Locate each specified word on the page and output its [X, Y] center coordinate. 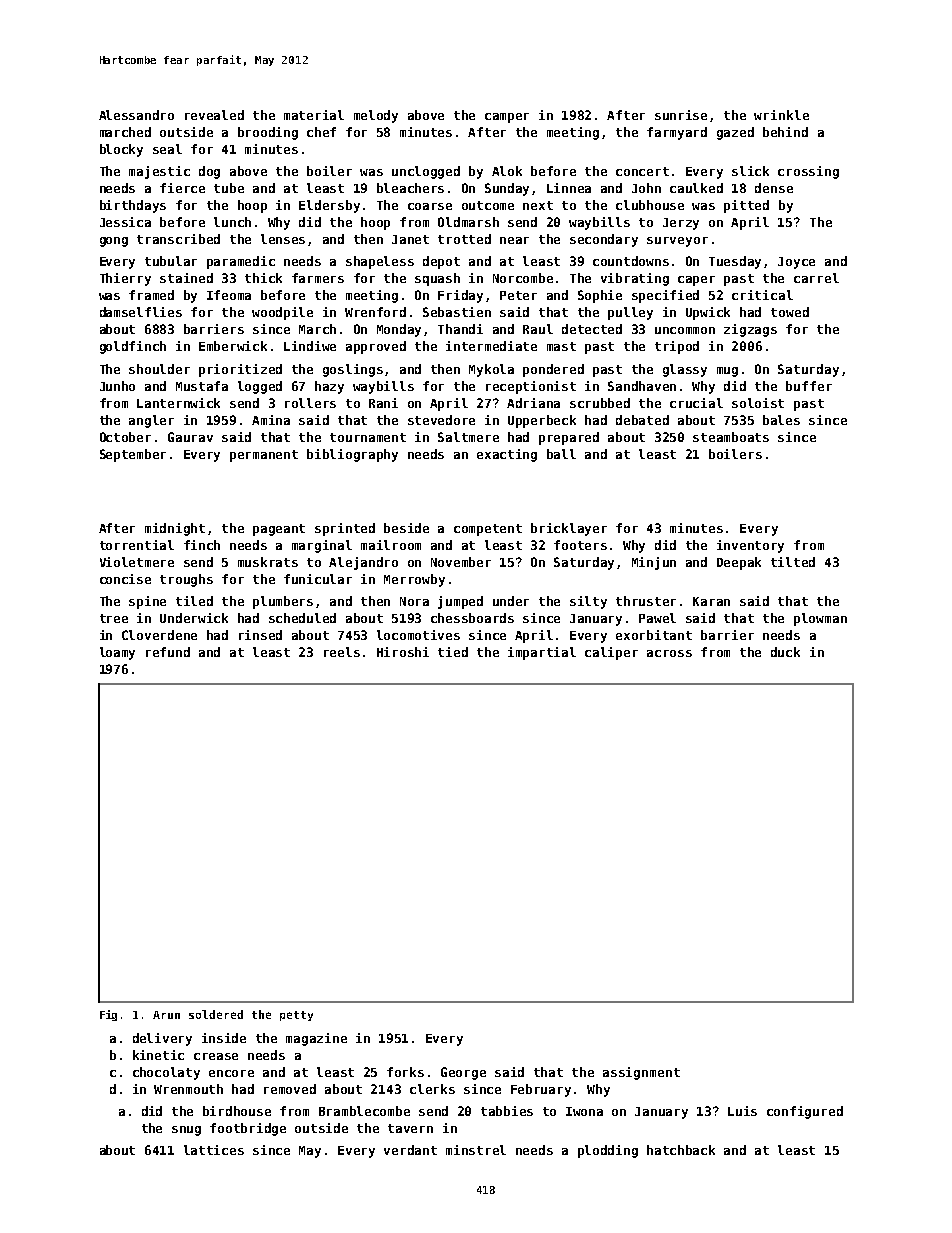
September [133, 455]
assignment [641, 1073]
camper [507, 118]
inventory [750, 546]
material [314, 115]
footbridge [248, 1129]
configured [805, 1112]
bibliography [352, 455]
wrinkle [781, 115]
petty [296, 1016]
